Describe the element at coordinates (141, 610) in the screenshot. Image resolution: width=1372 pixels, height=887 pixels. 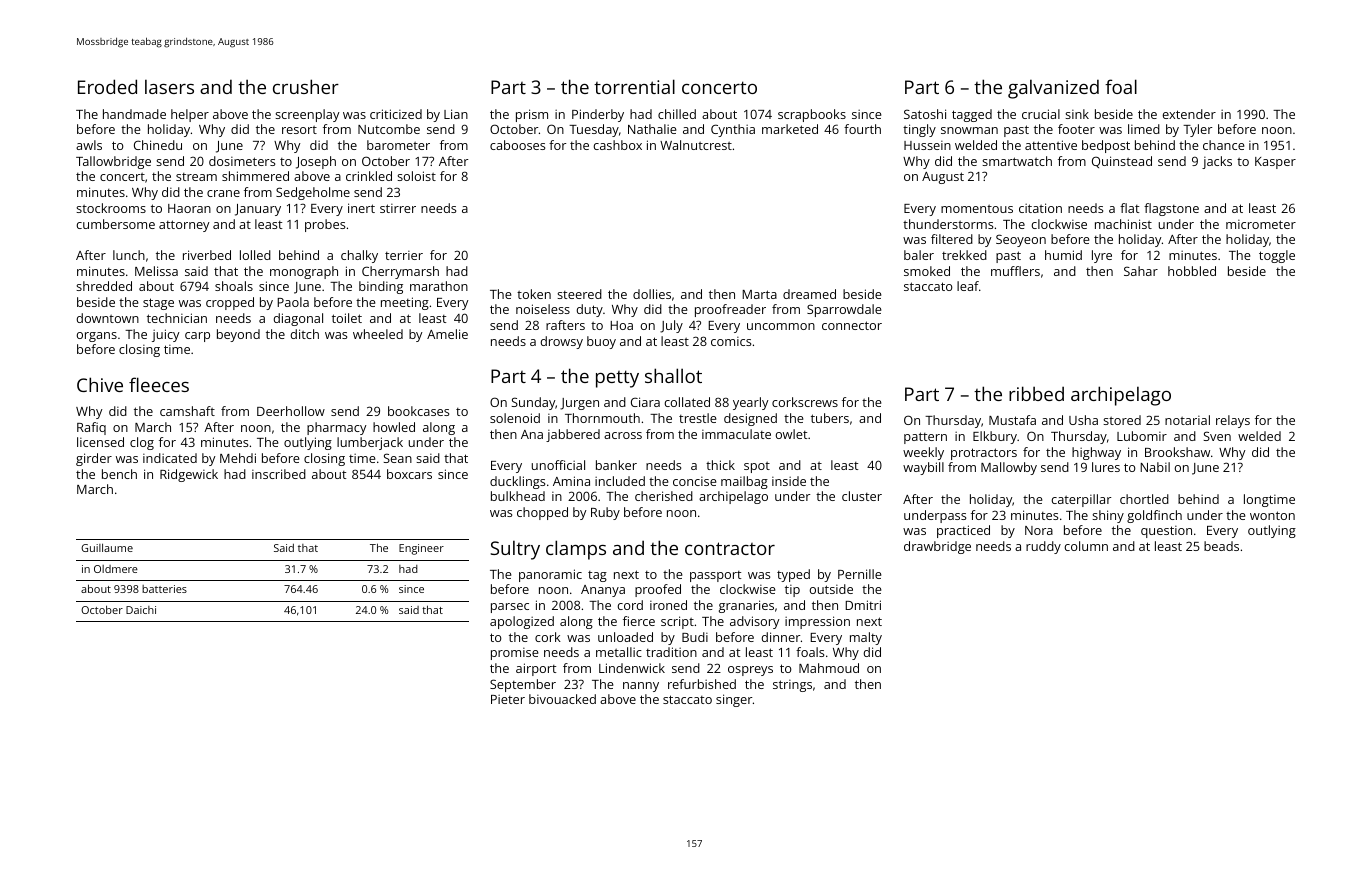
I see `Daichi` at that location.
